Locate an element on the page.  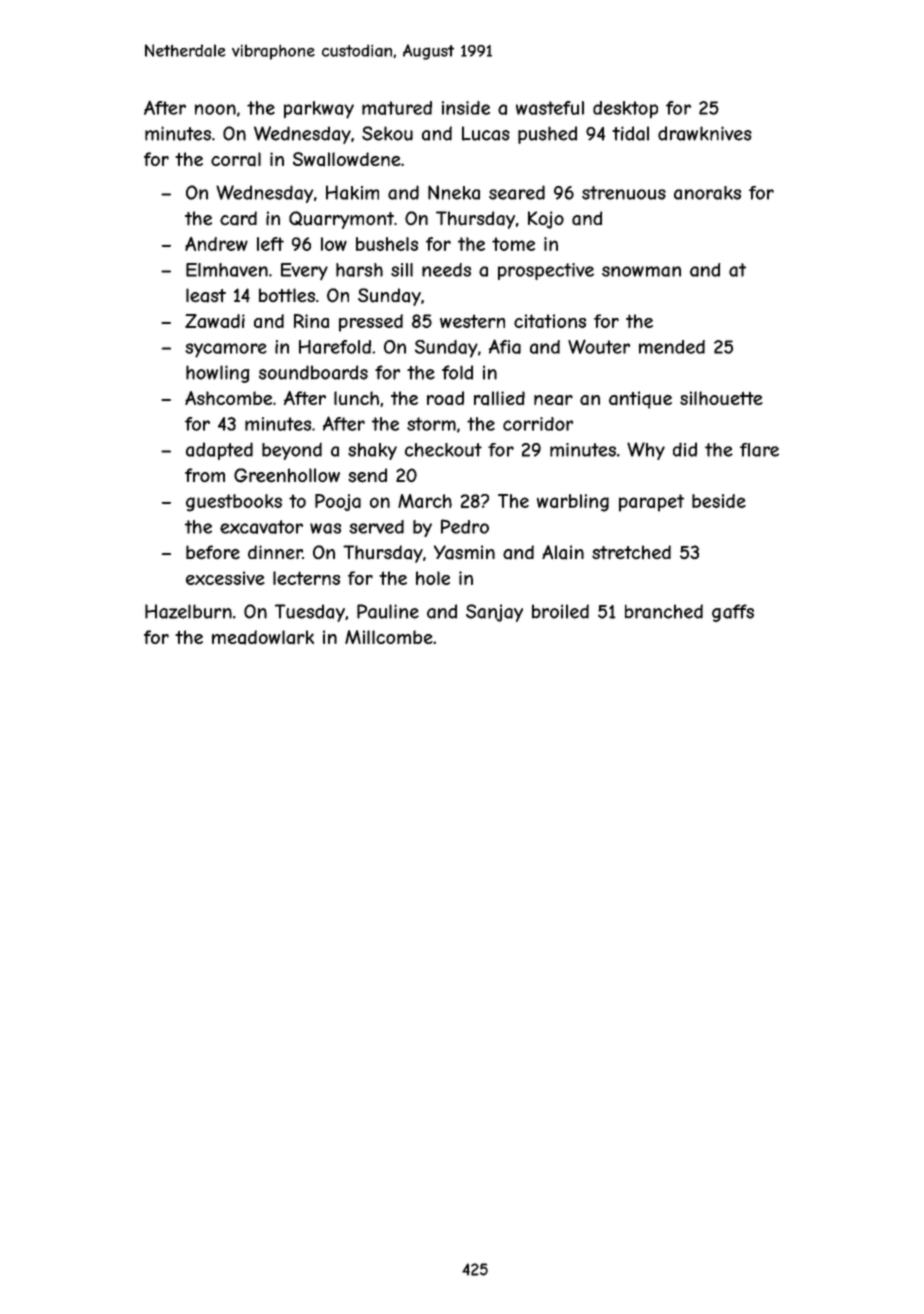
mended is located at coordinates (672, 347).
